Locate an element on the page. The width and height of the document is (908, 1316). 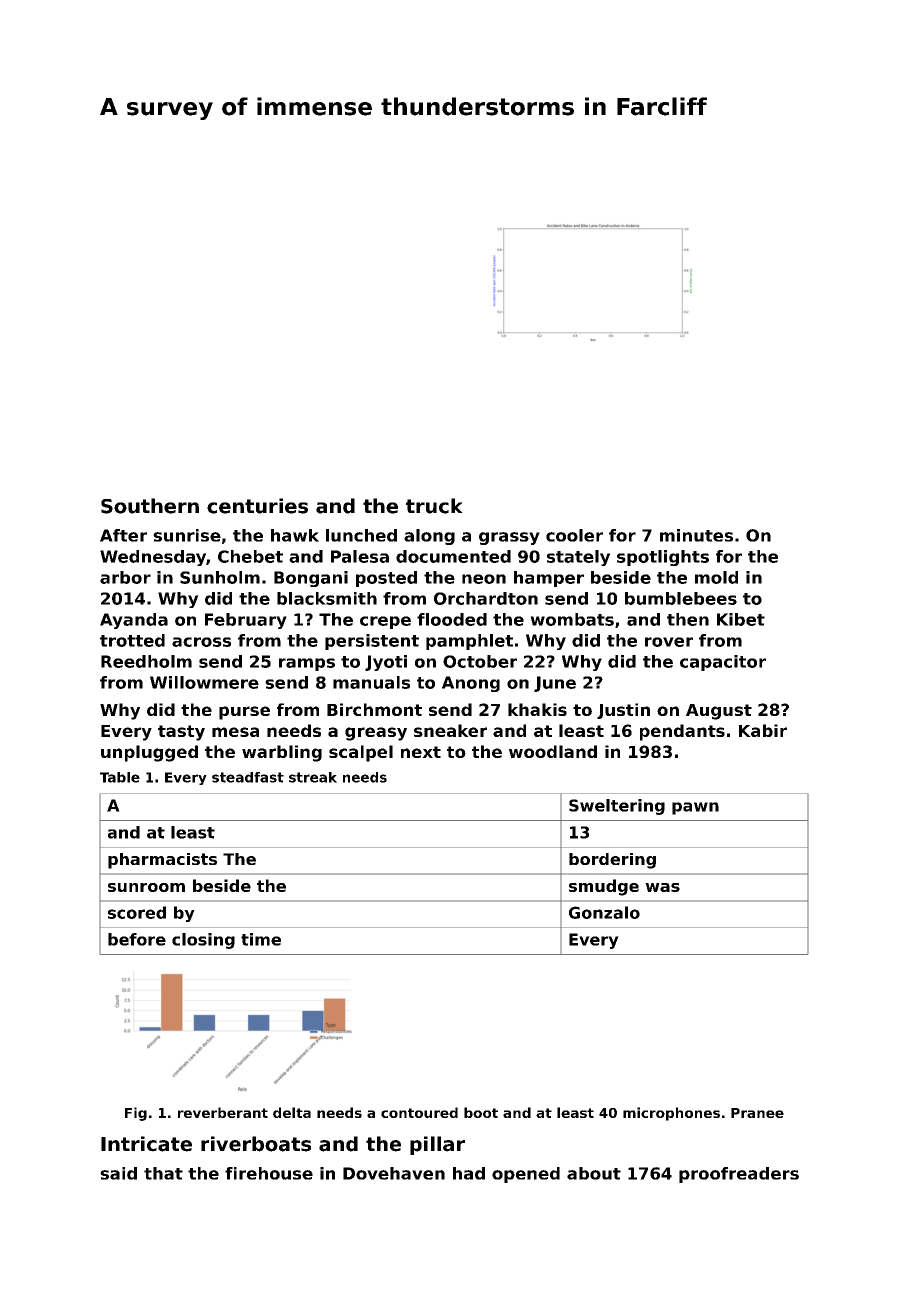
arbor is located at coordinates (125, 577).
